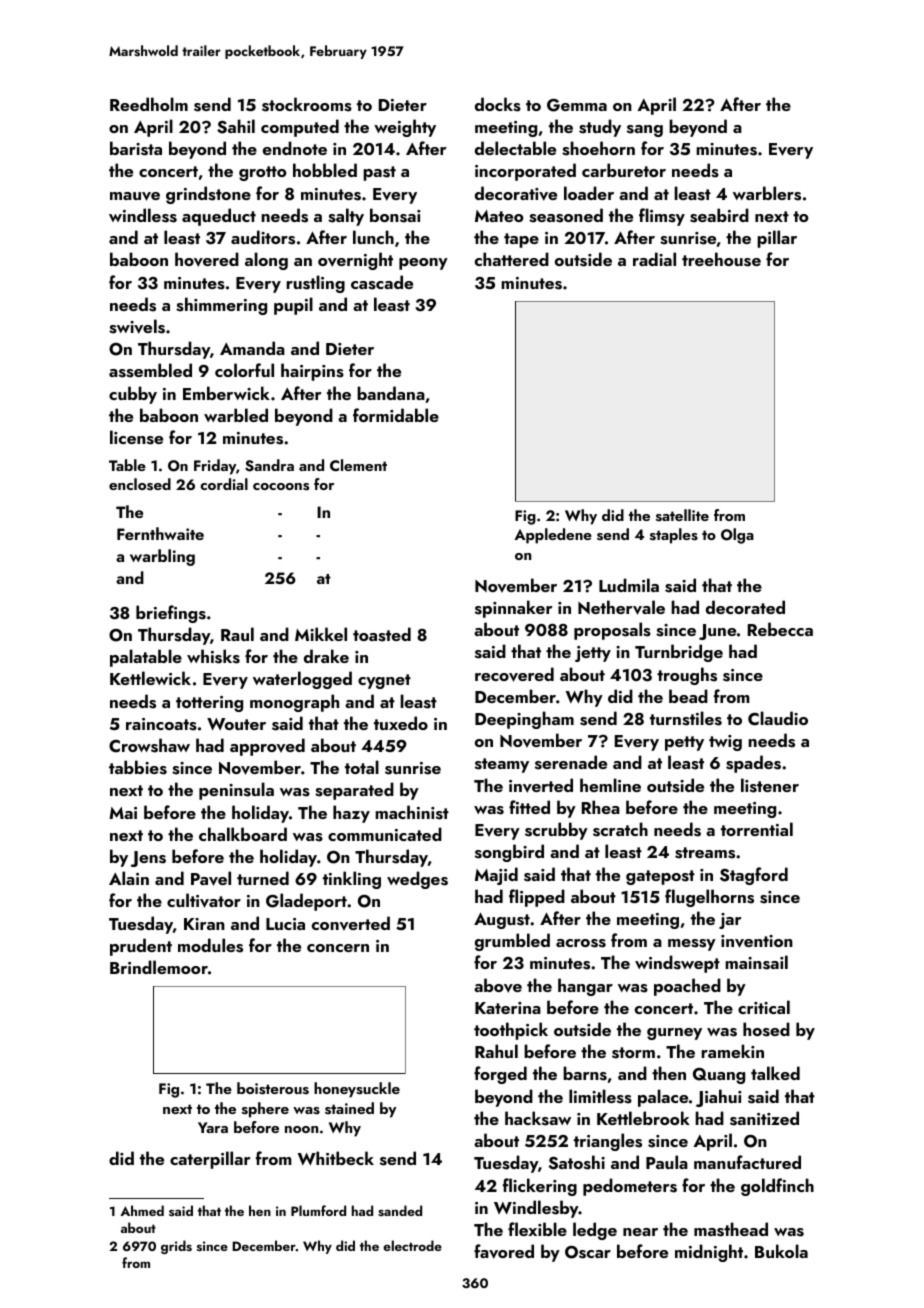 This page has width=924, height=1308. What do you see at coordinates (138, 767) in the page?
I see `tabbies` at bounding box center [138, 767].
